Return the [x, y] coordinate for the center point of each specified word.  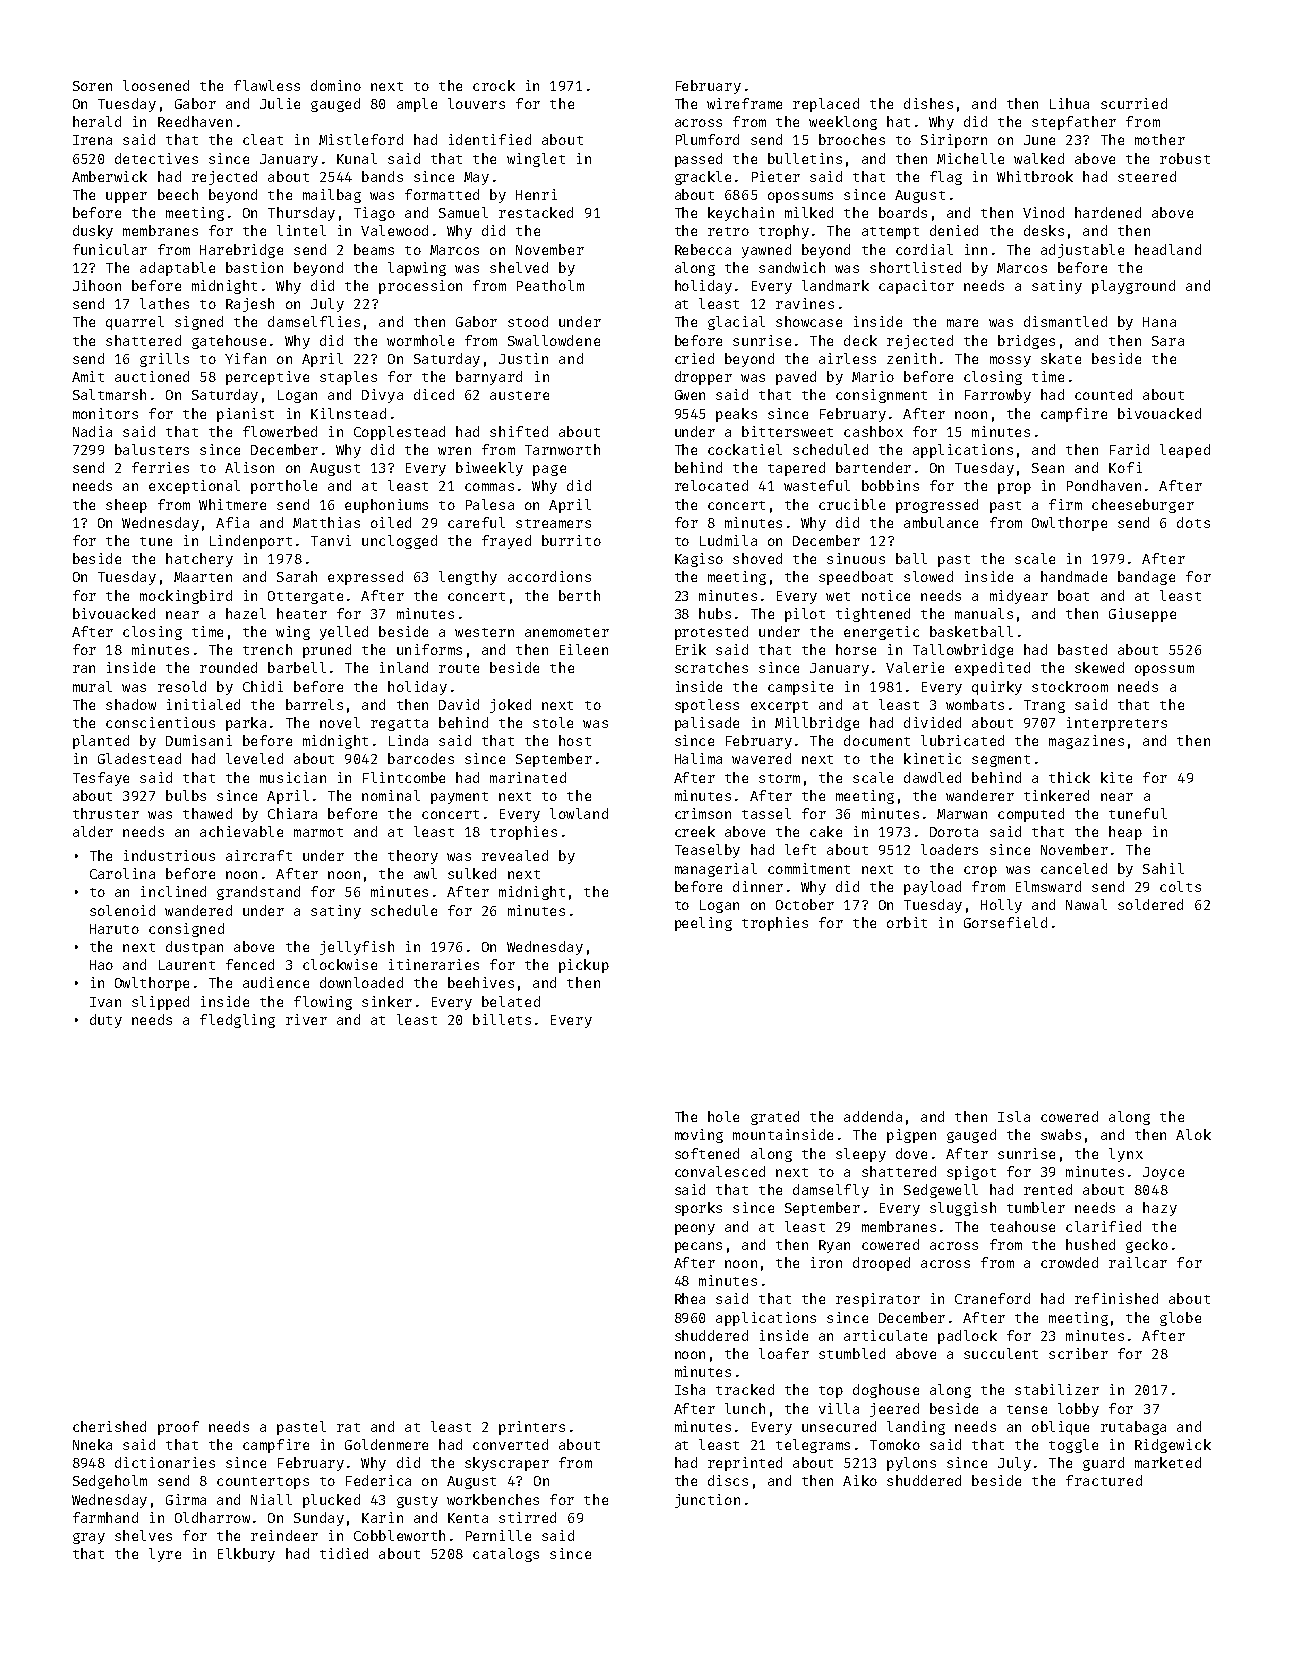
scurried [1134, 103]
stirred [527, 1517]
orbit [907, 922]
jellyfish [357, 948]
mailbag [332, 196]
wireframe [744, 103]
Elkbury [246, 1555]
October [805, 904]
